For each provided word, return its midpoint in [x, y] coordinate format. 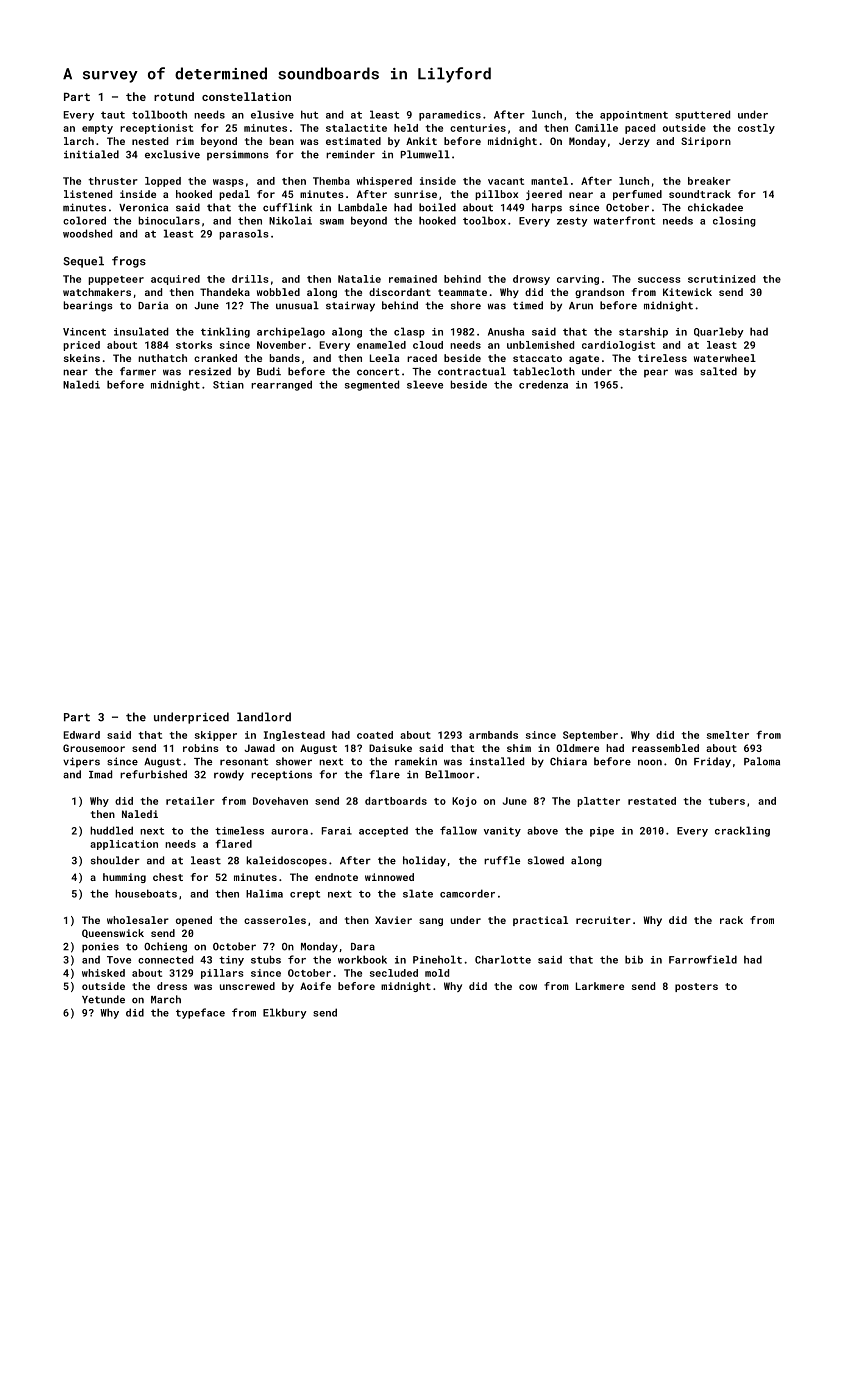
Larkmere [600, 986]
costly [756, 129]
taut [113, 115]
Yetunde [103, 999]
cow [528, 987]
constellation [246, 96]
